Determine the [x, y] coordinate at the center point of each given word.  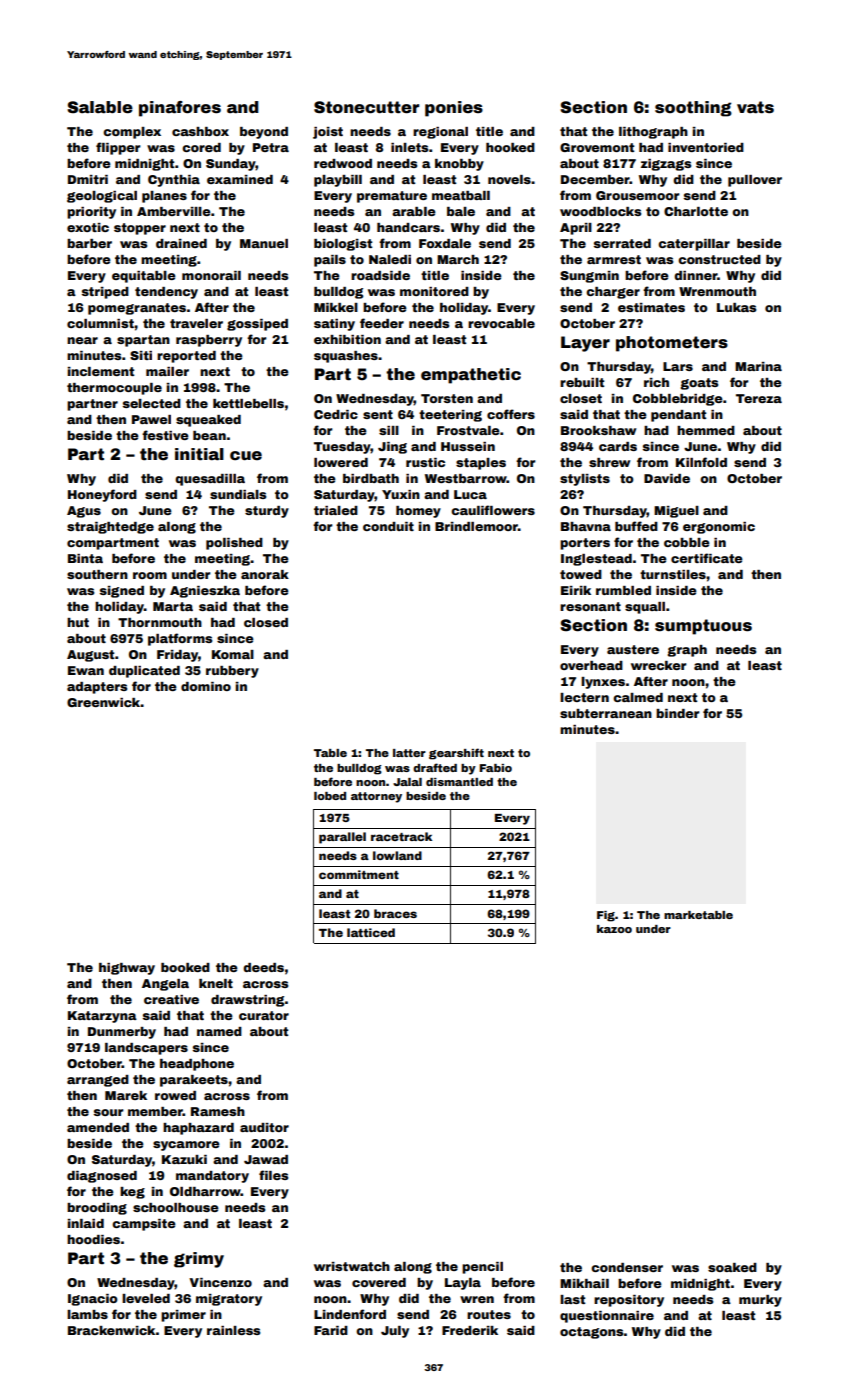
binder [678, 713]
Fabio [495, 768]
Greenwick [104, 702]
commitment [359, 874]
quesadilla [210, 480]
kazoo [614, 929]
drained [181, 243]
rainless [233, 1330]
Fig [606, 916]
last [572, 1299]
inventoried [706, 147]
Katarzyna [102, 1017]
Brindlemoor [476, 526]
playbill [338, 181]
